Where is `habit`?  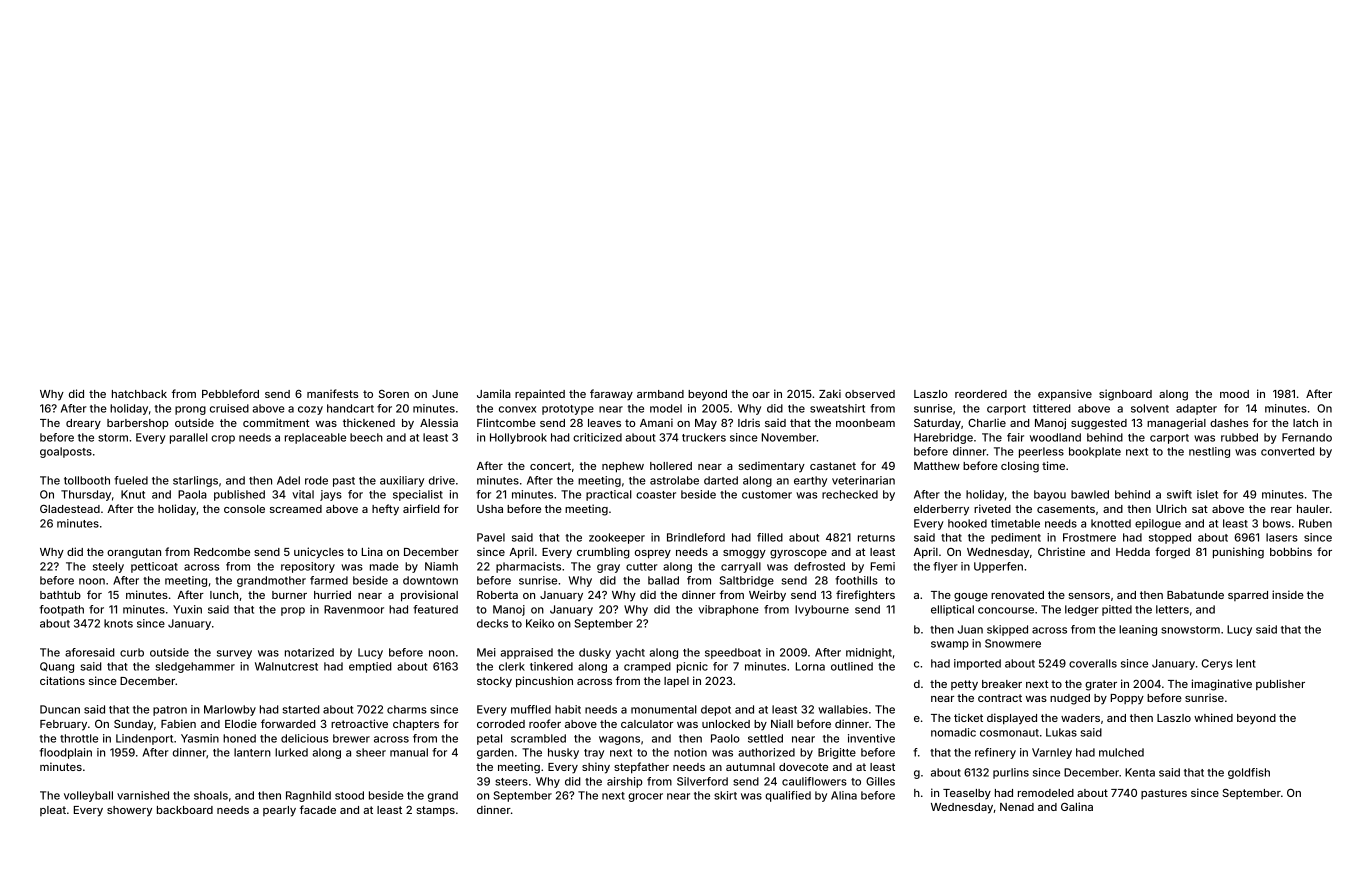
habit is located at coordinates (568, 709).
